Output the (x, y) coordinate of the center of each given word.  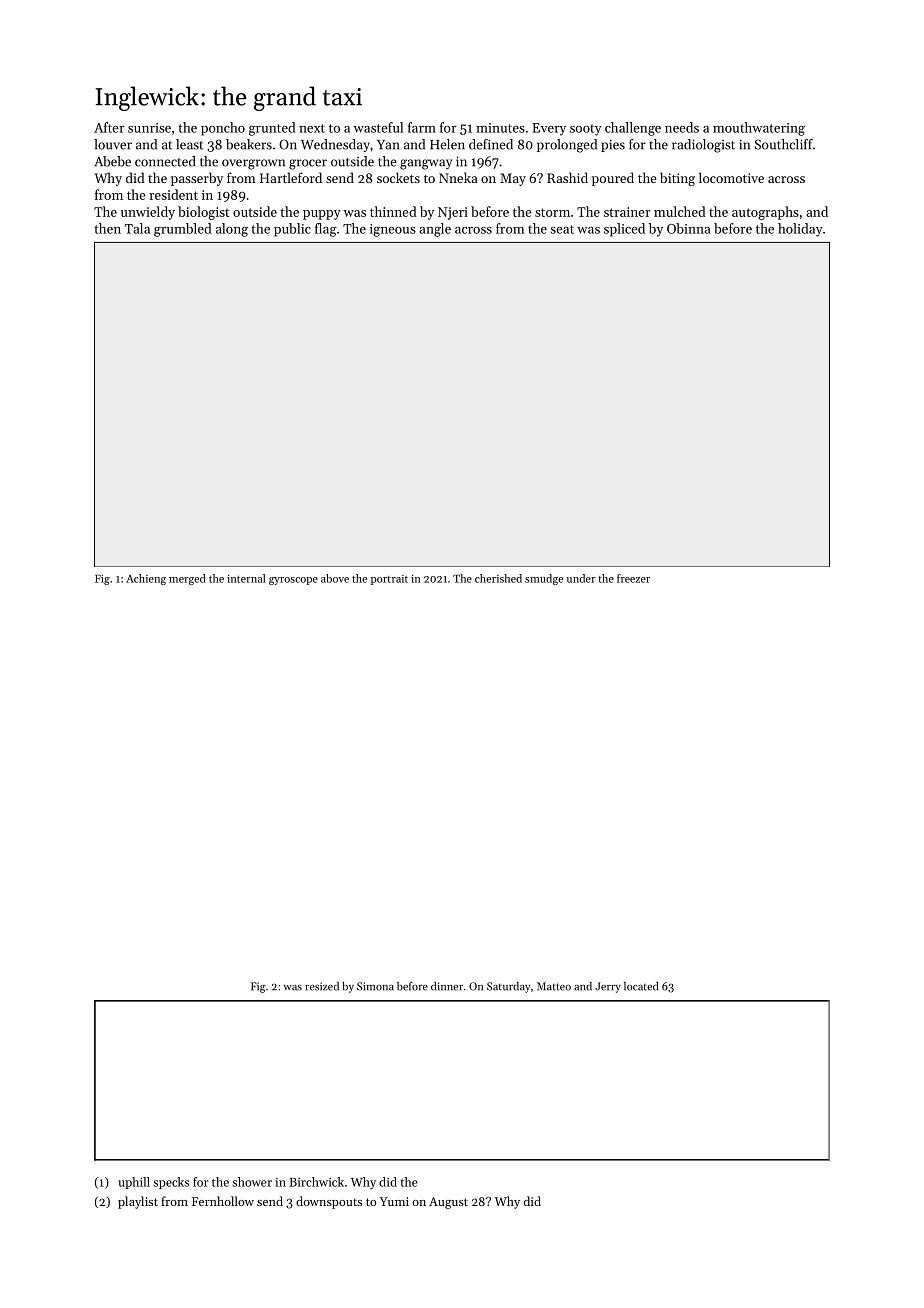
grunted (272, 129)
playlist (138, 1202)
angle (435, 230)
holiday (800, 230)
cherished (498, 578)
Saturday (508, 987)
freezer (633, 578)
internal (246, 578)
